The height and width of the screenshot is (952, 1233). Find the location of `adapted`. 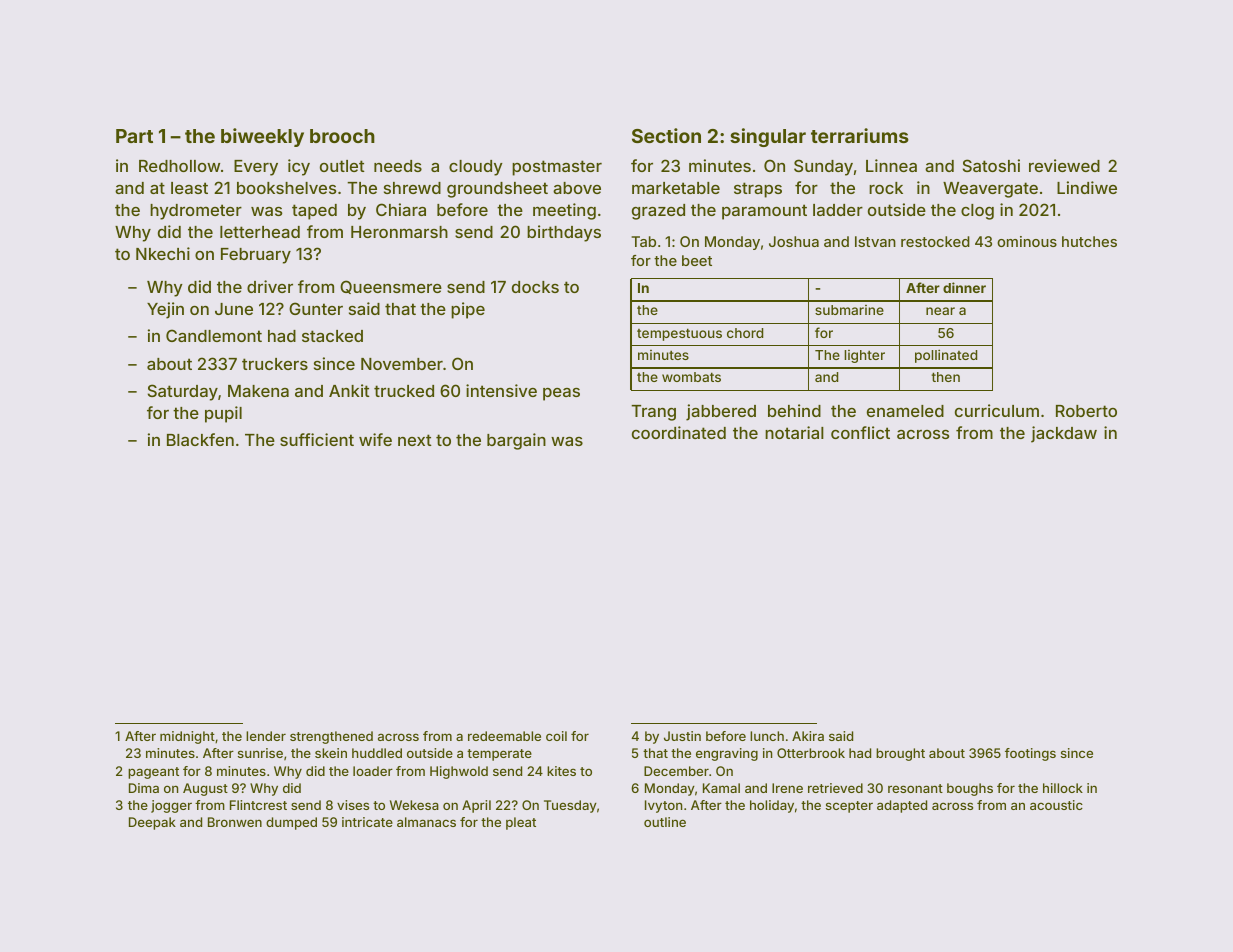

adapted is located at coordinates (902, 806).
